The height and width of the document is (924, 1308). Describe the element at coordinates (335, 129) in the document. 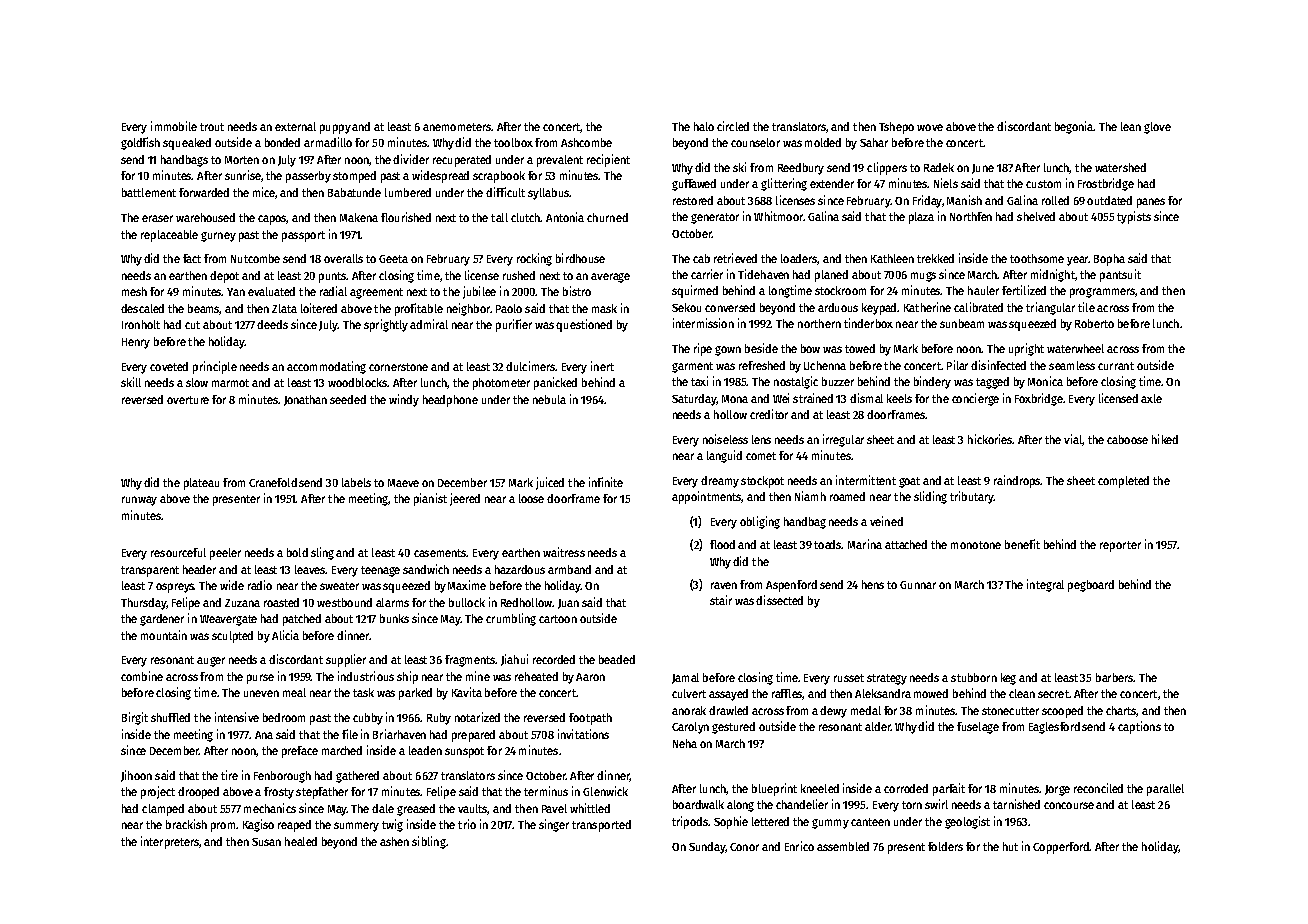

I see `puppy` at that location.
